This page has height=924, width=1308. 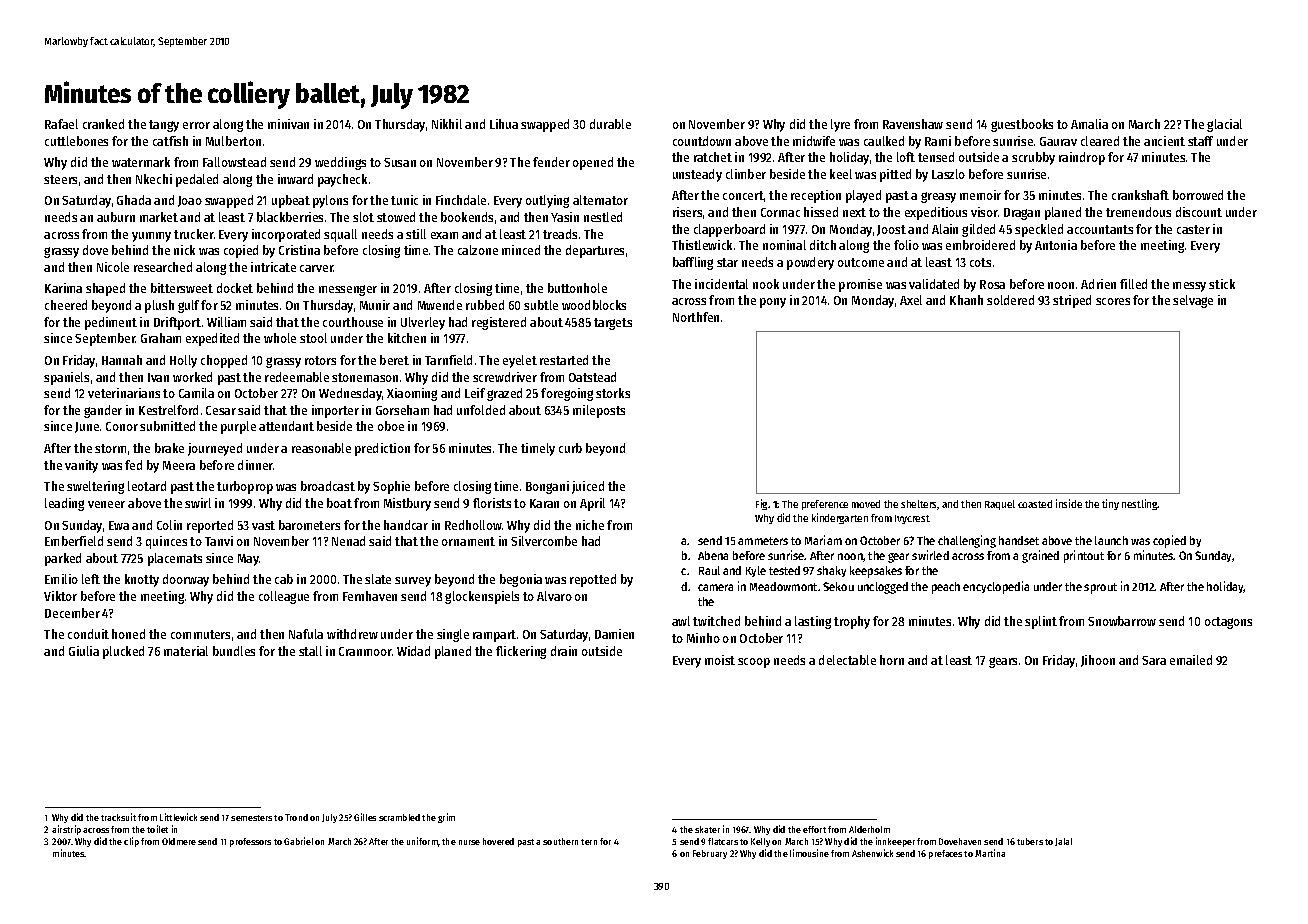 What do you see at coordinates (352, 634) in the page?
I see `withdrew` at bounding box center [352, 634].
